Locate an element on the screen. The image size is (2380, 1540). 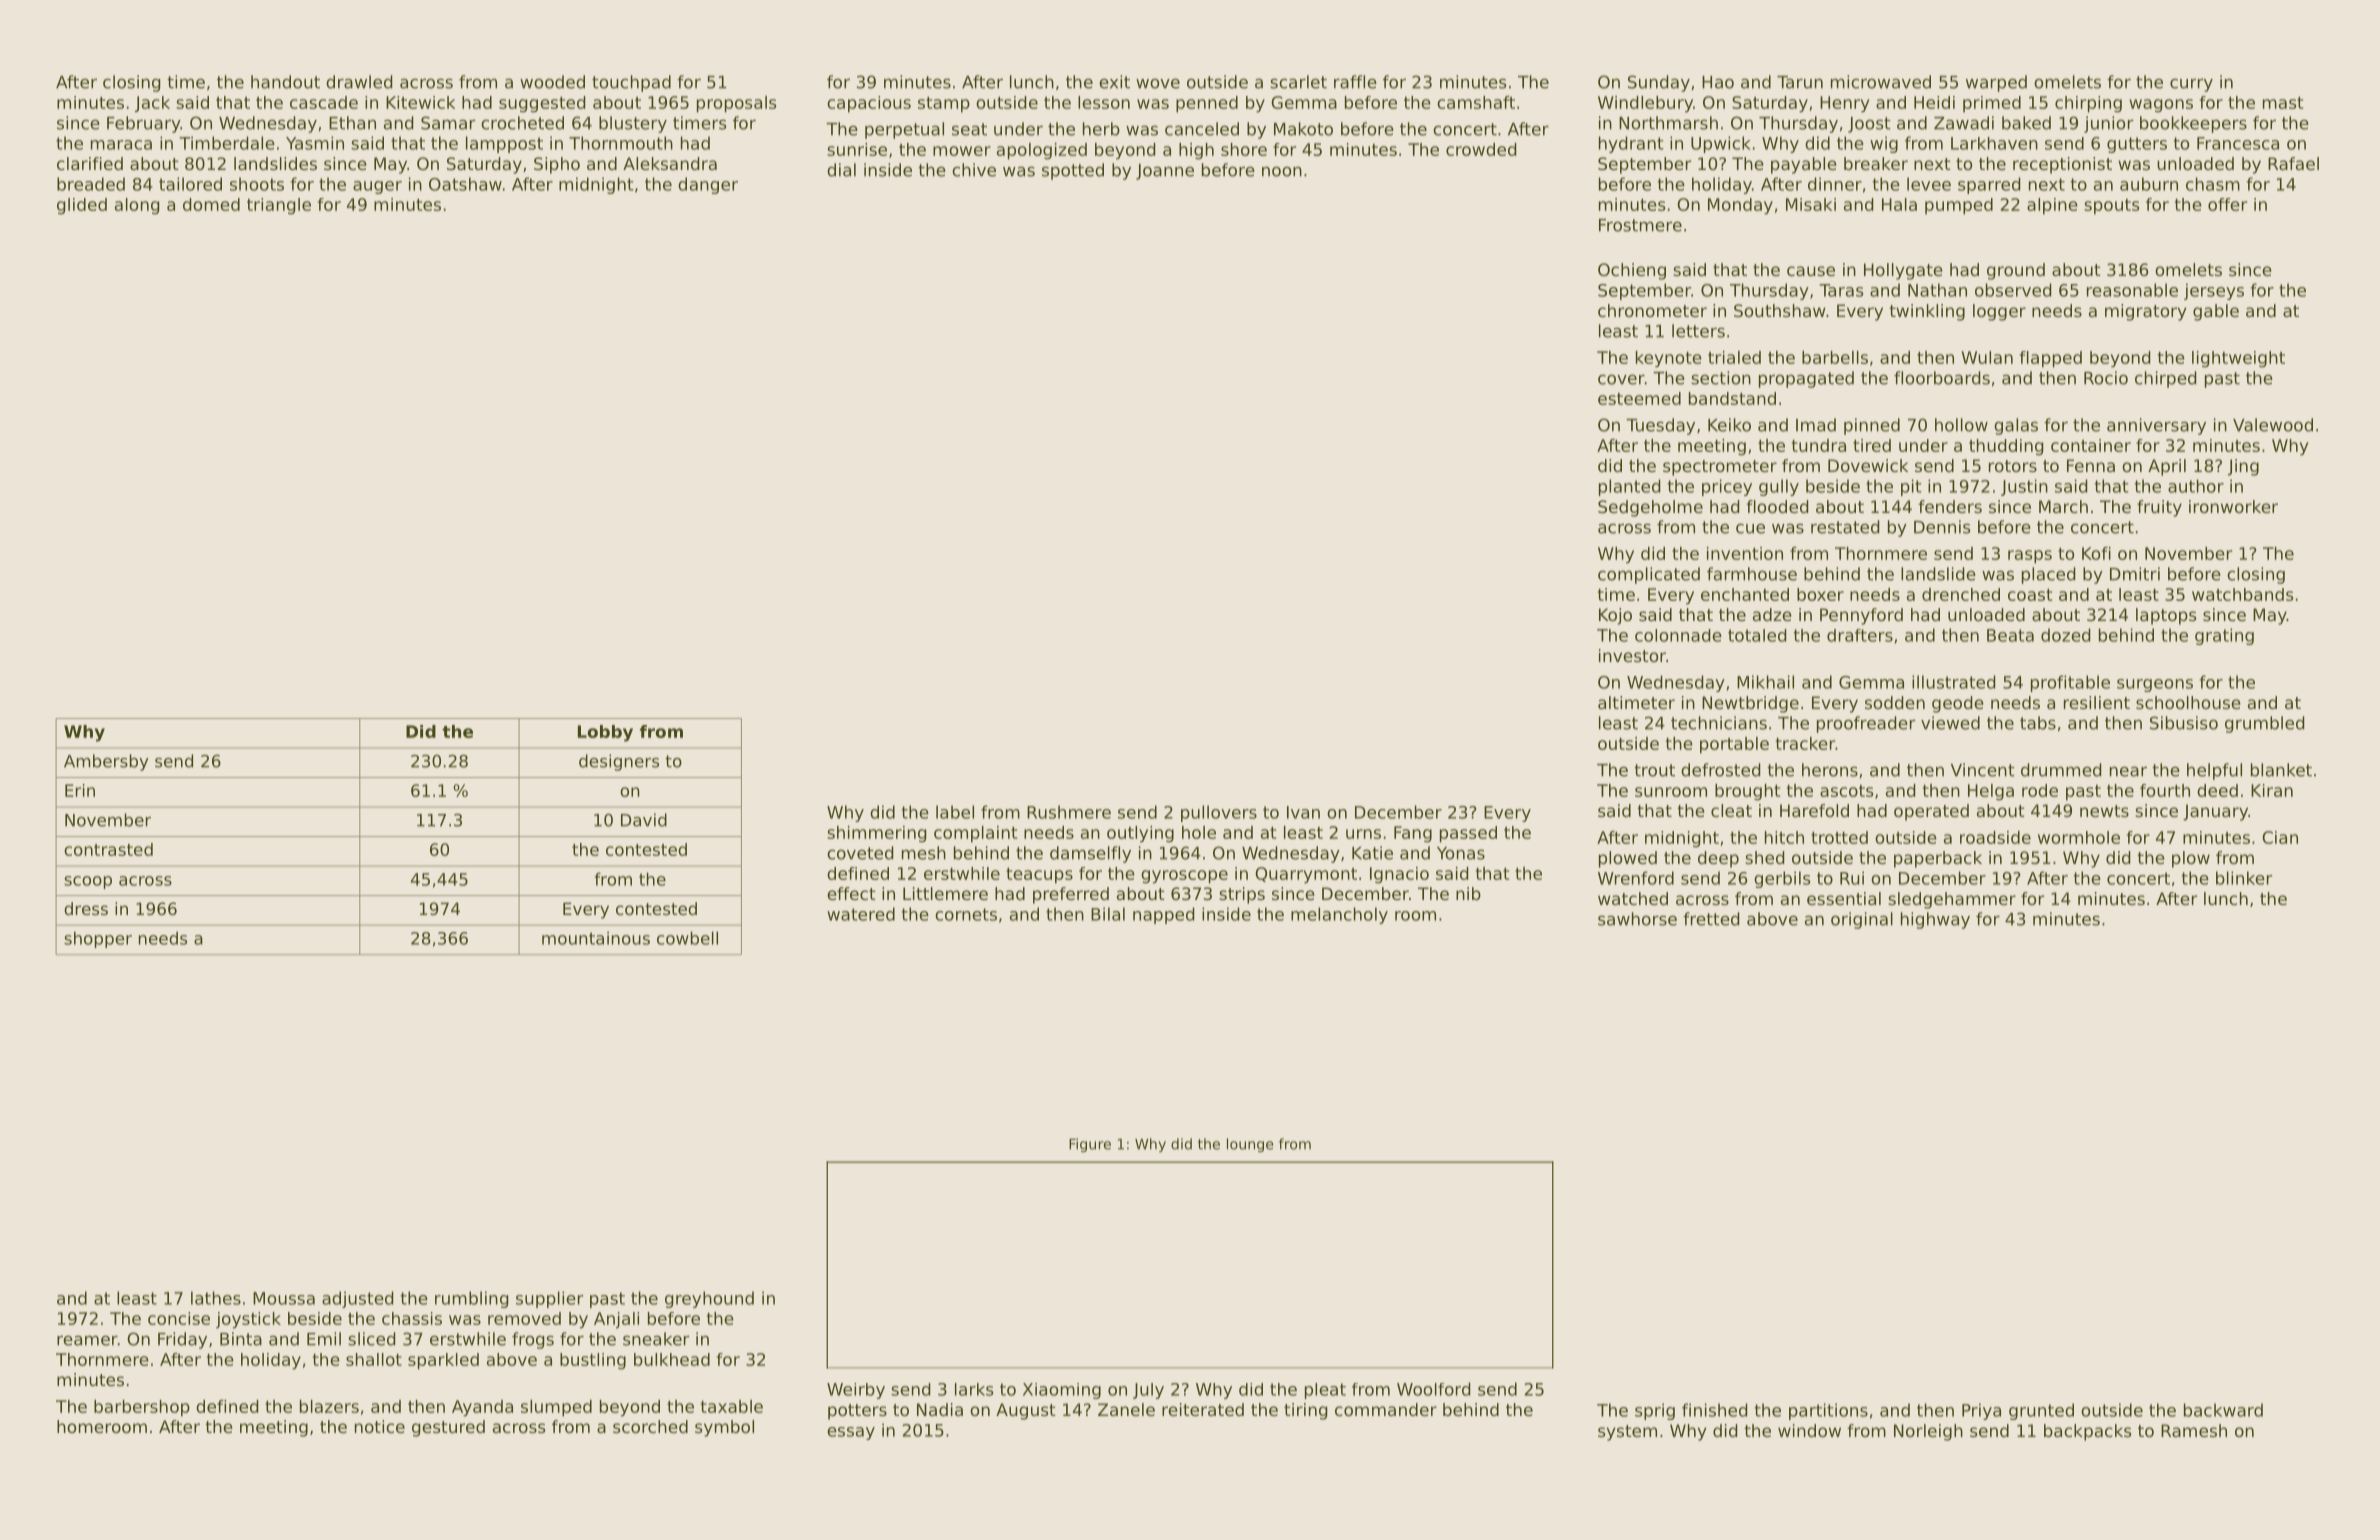
partitions is located at coordinates (1828, 1411).
